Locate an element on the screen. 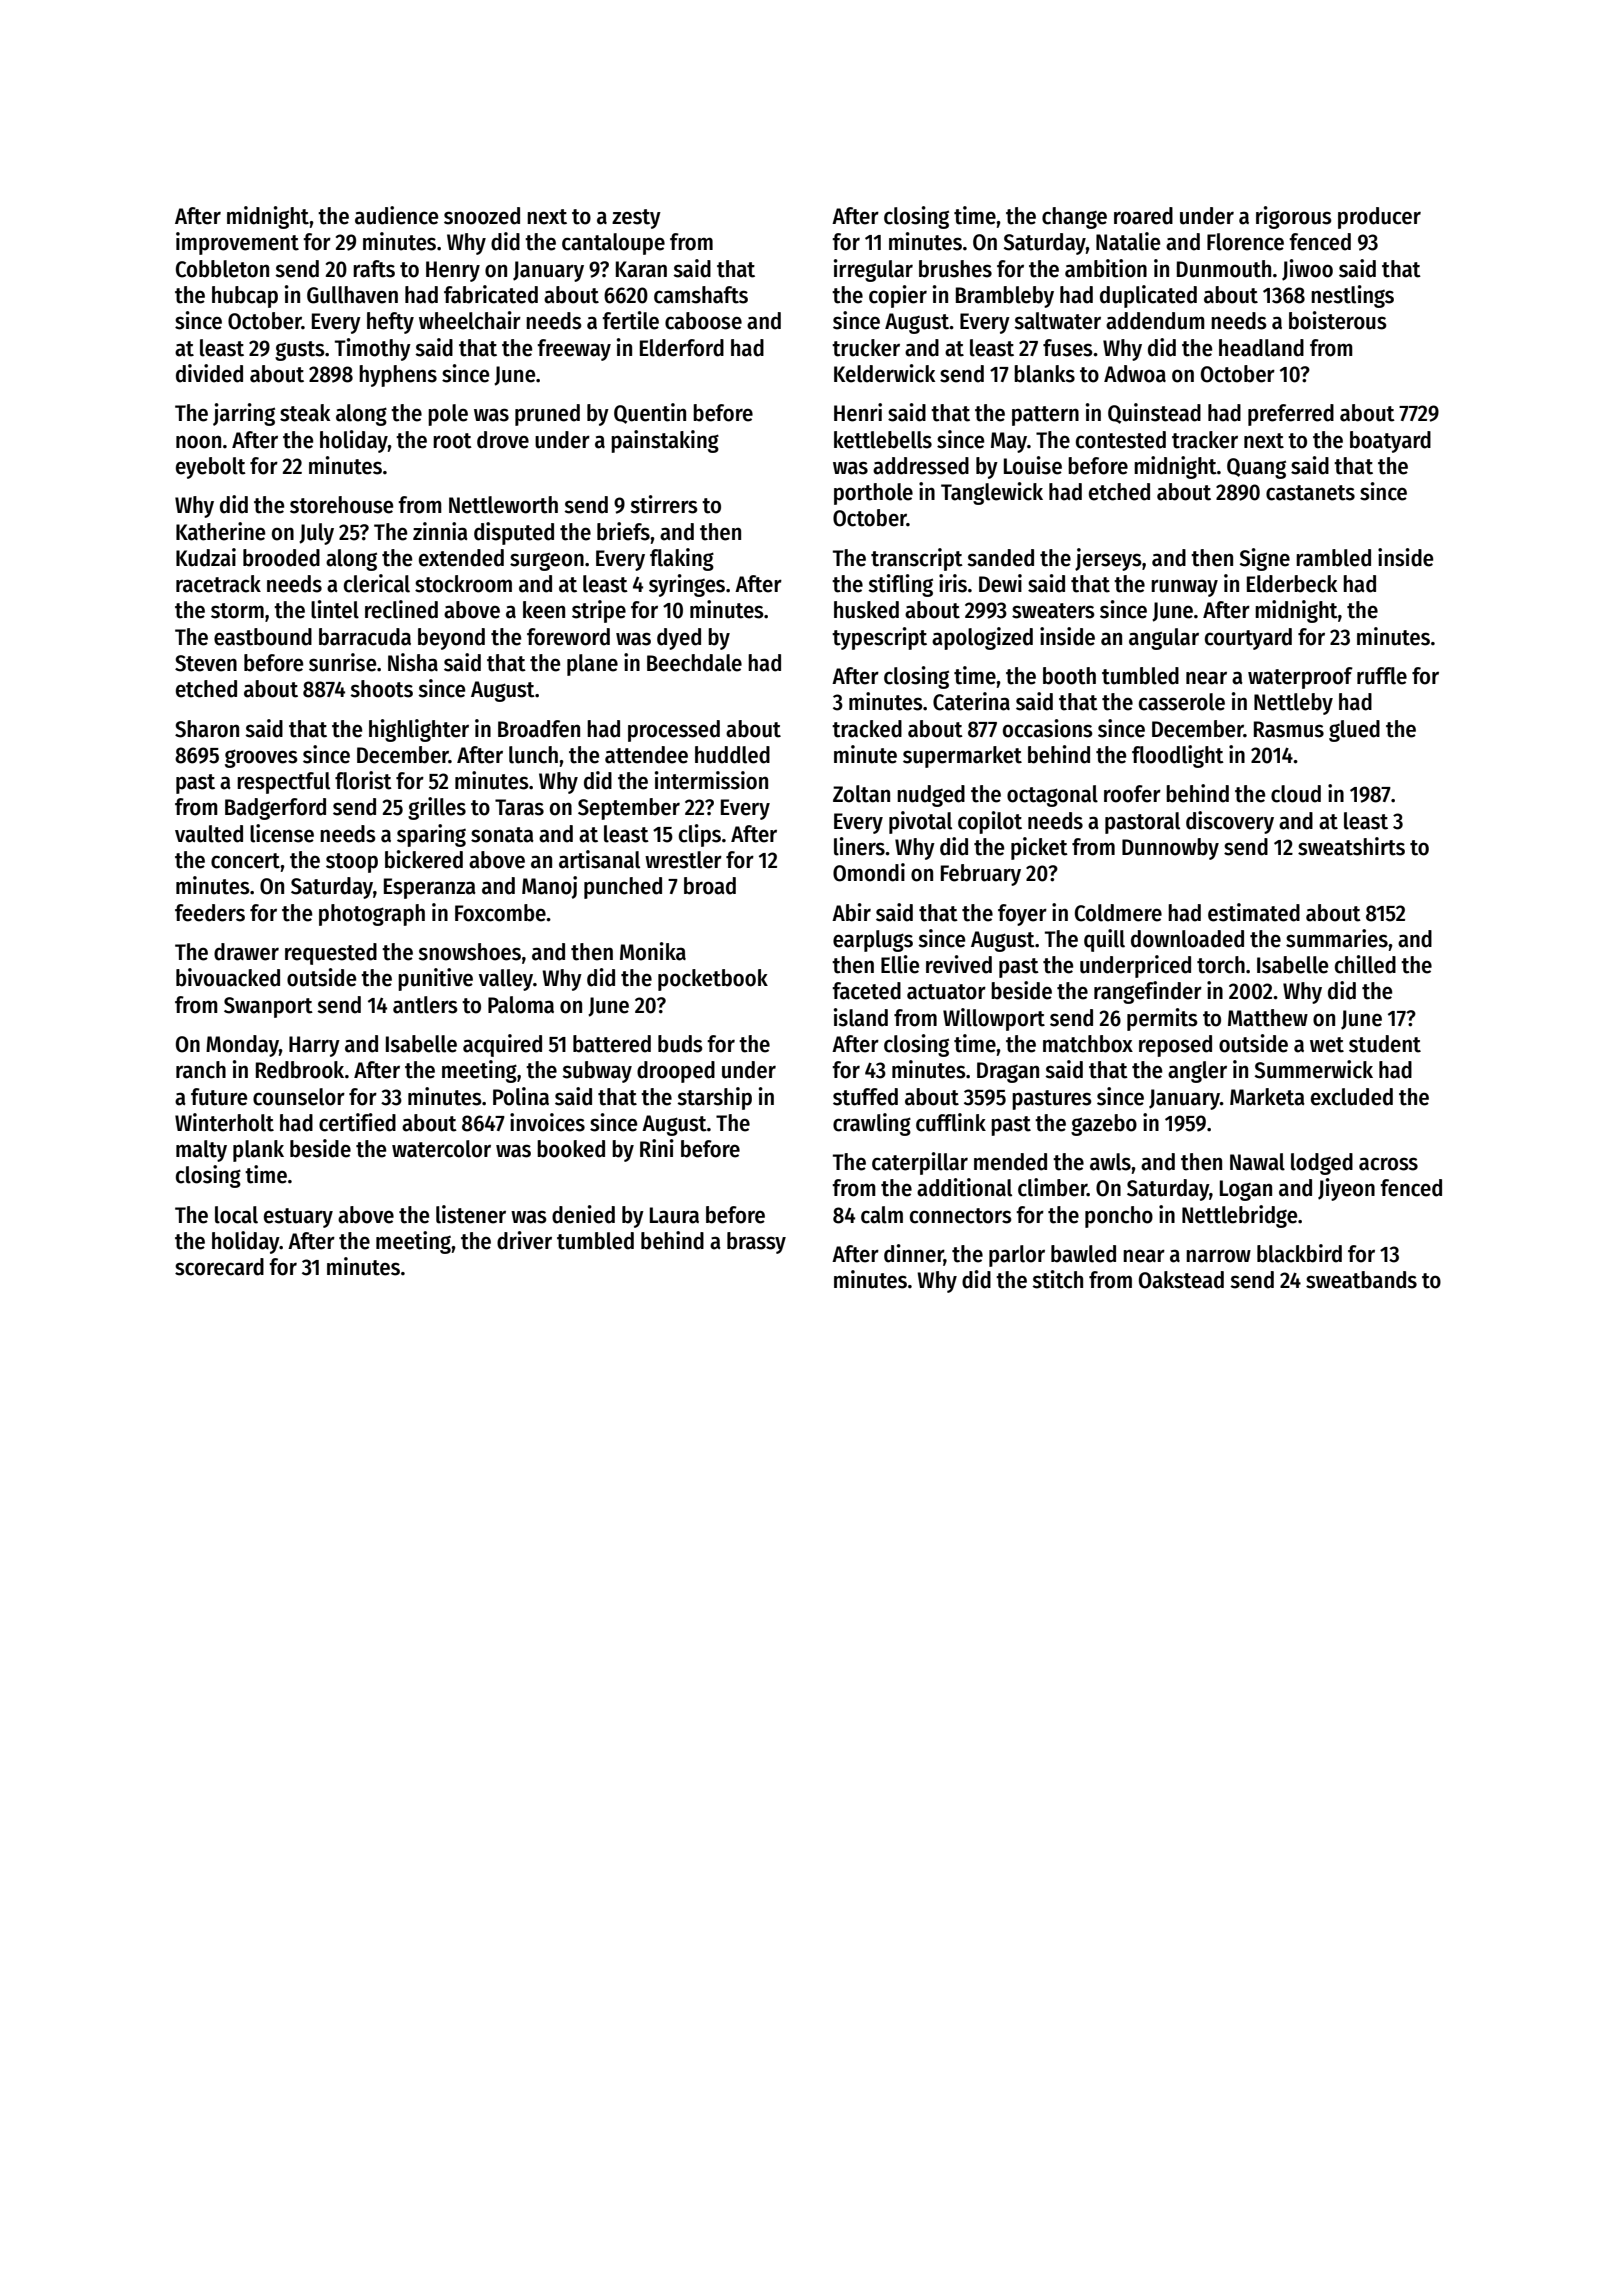  porthole is located at coordinates (873, 494).
